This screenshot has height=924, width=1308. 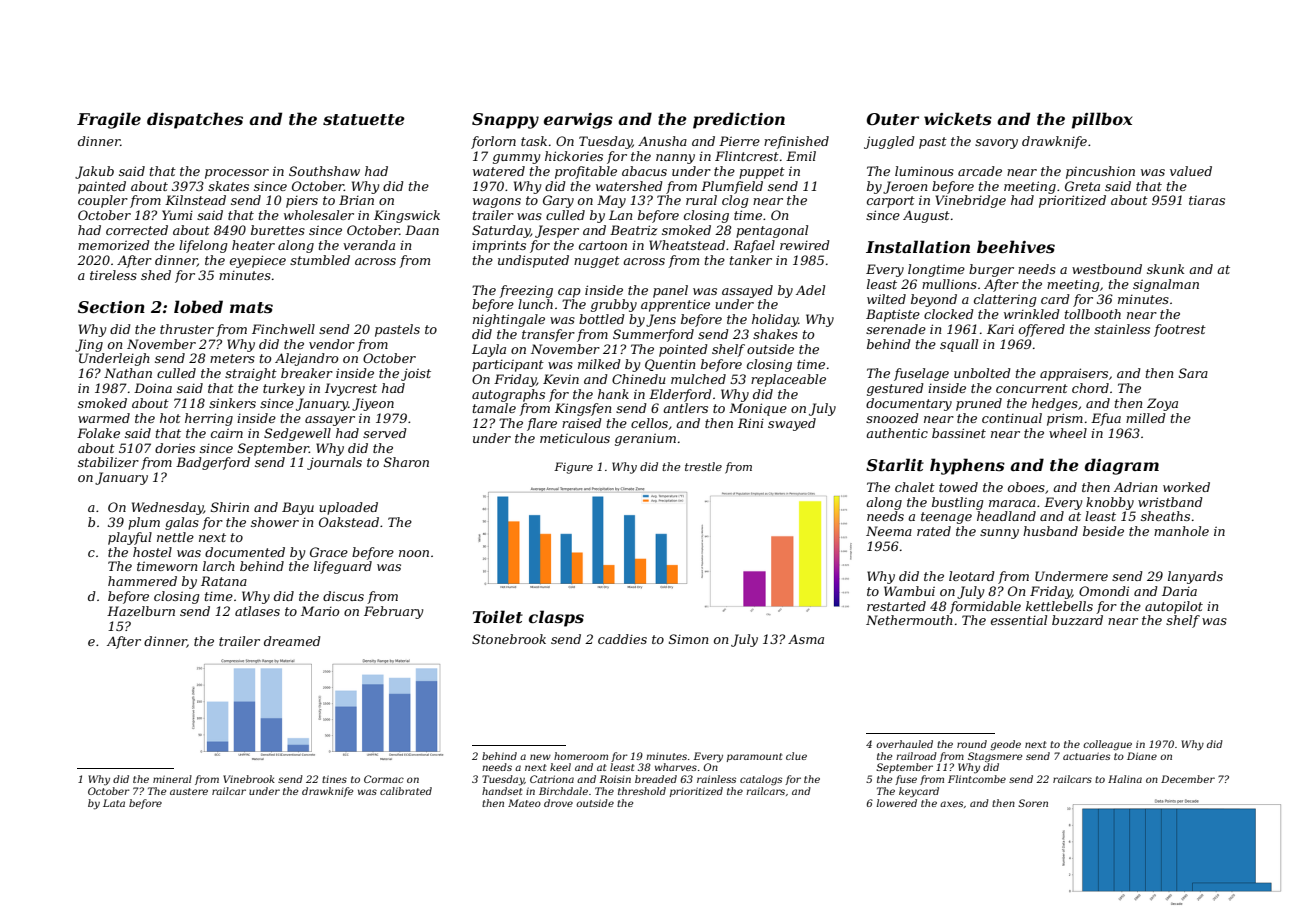 What do you see at coordinates (1207, 200) in the screenshot?
I see `tiaras` at bounding box center [1207, 200].
